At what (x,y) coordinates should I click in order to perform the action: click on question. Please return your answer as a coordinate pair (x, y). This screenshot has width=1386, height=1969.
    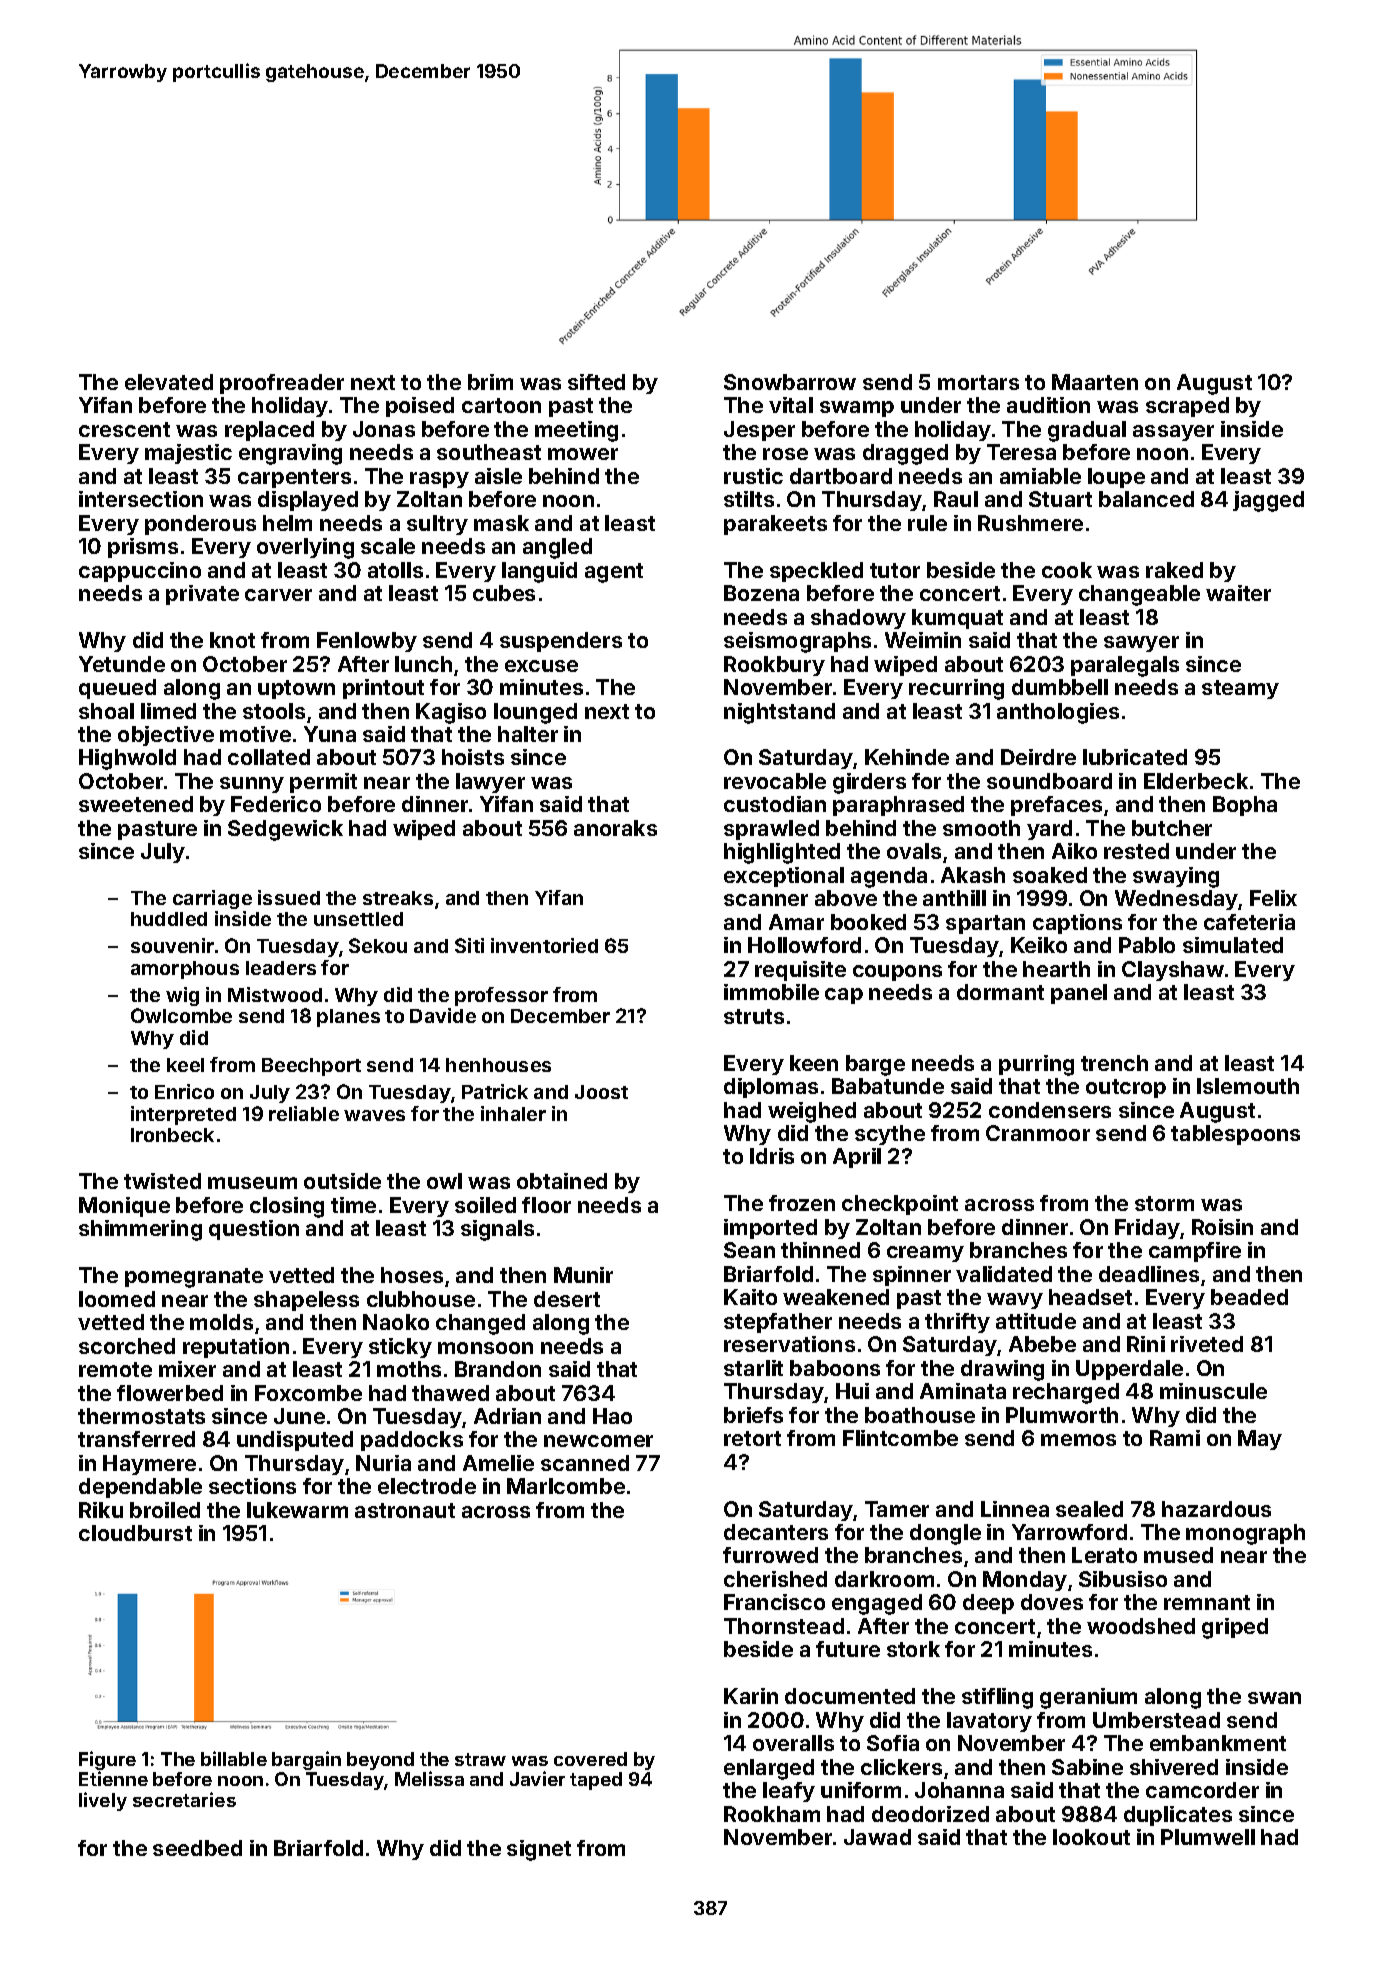
    Looking at the image, I should click on (254, 1230).
